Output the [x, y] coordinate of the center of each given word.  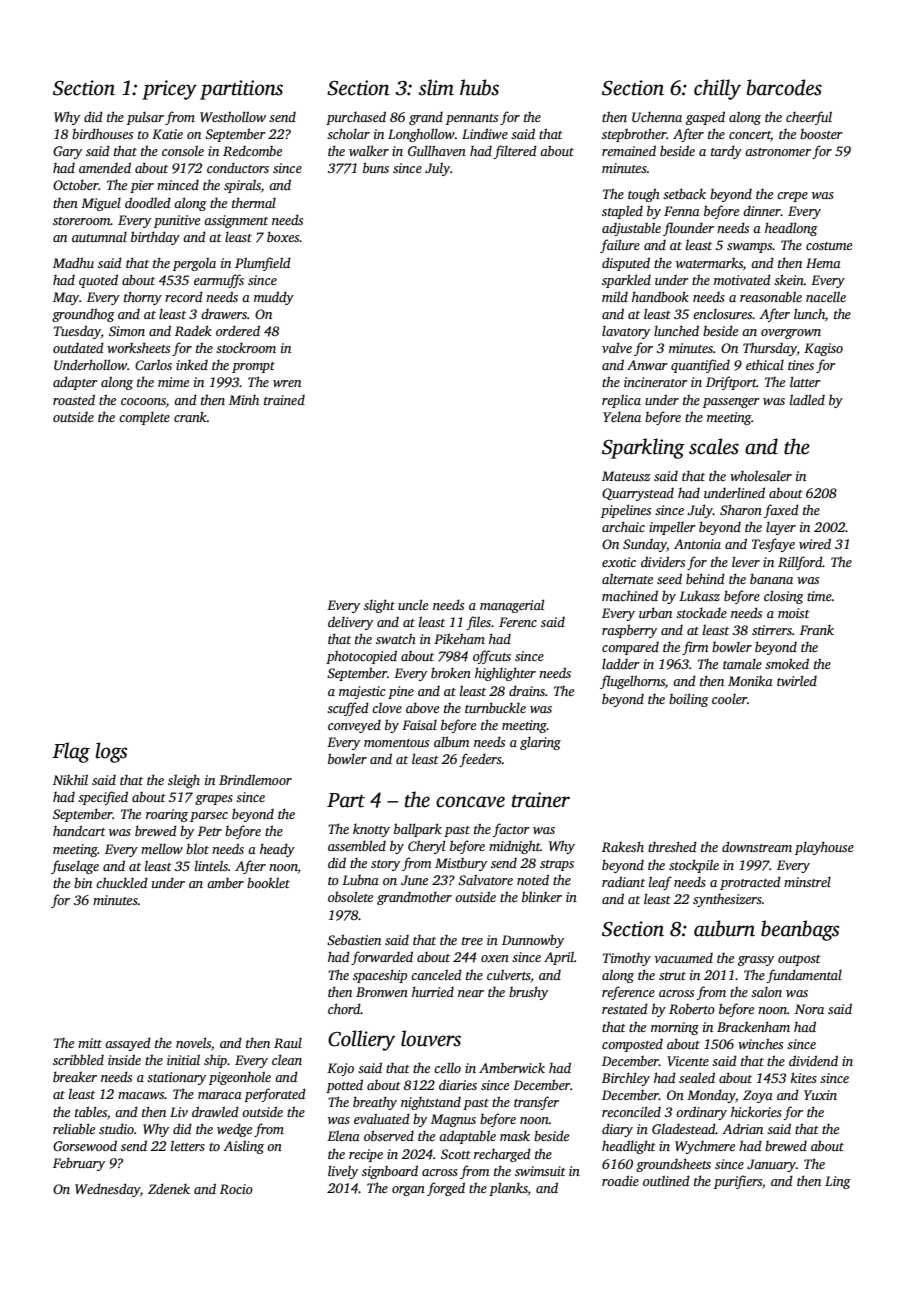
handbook [660, 296]
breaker [75, 1076]
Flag [71, 752]
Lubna [360, 880]
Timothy [627, 959]
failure [620, 246]
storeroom [82, 221]
